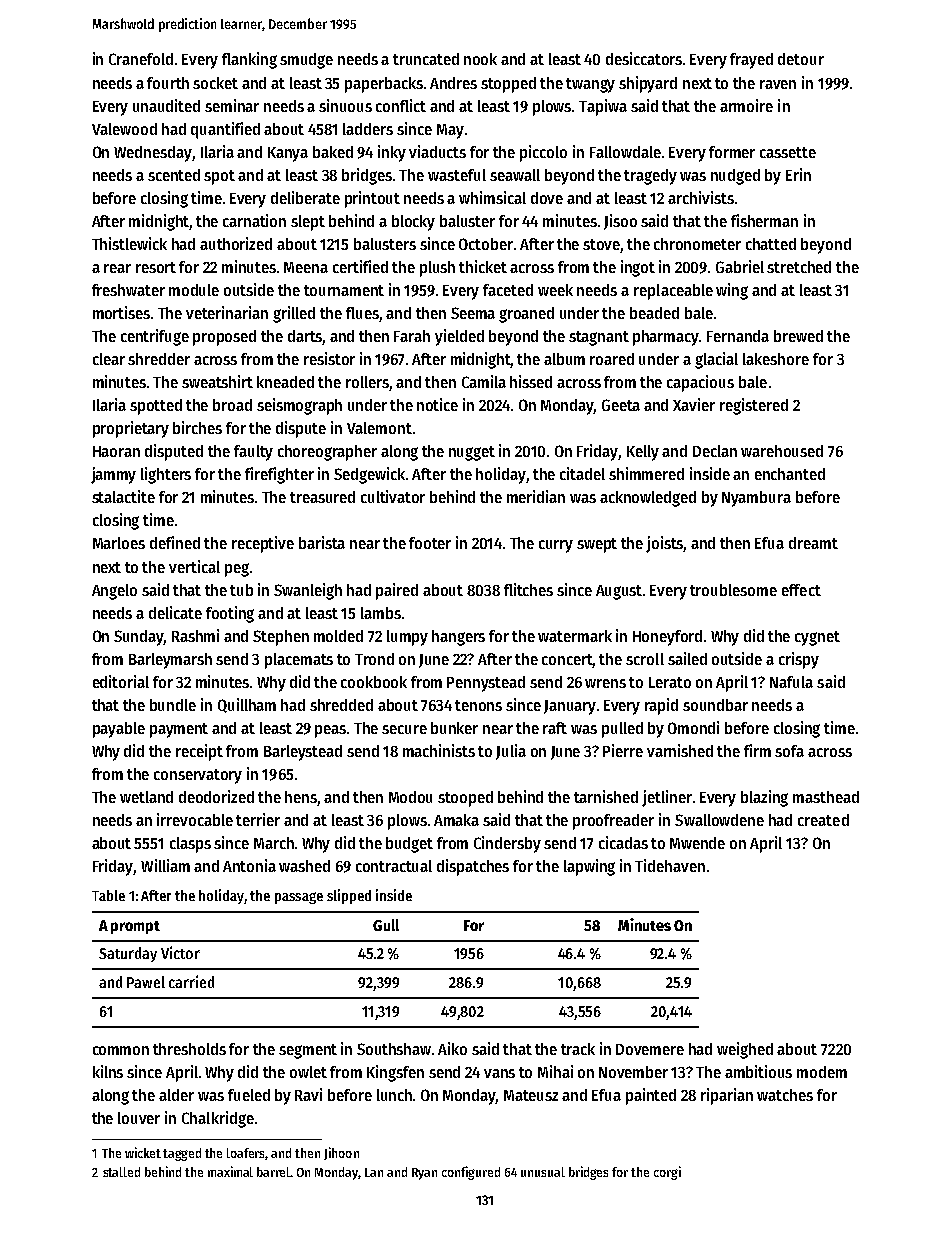 The width and height of the image is (952, 1233). Describe the element at coordinates (124, 129) in the image. I see `Valewood` at that location.
